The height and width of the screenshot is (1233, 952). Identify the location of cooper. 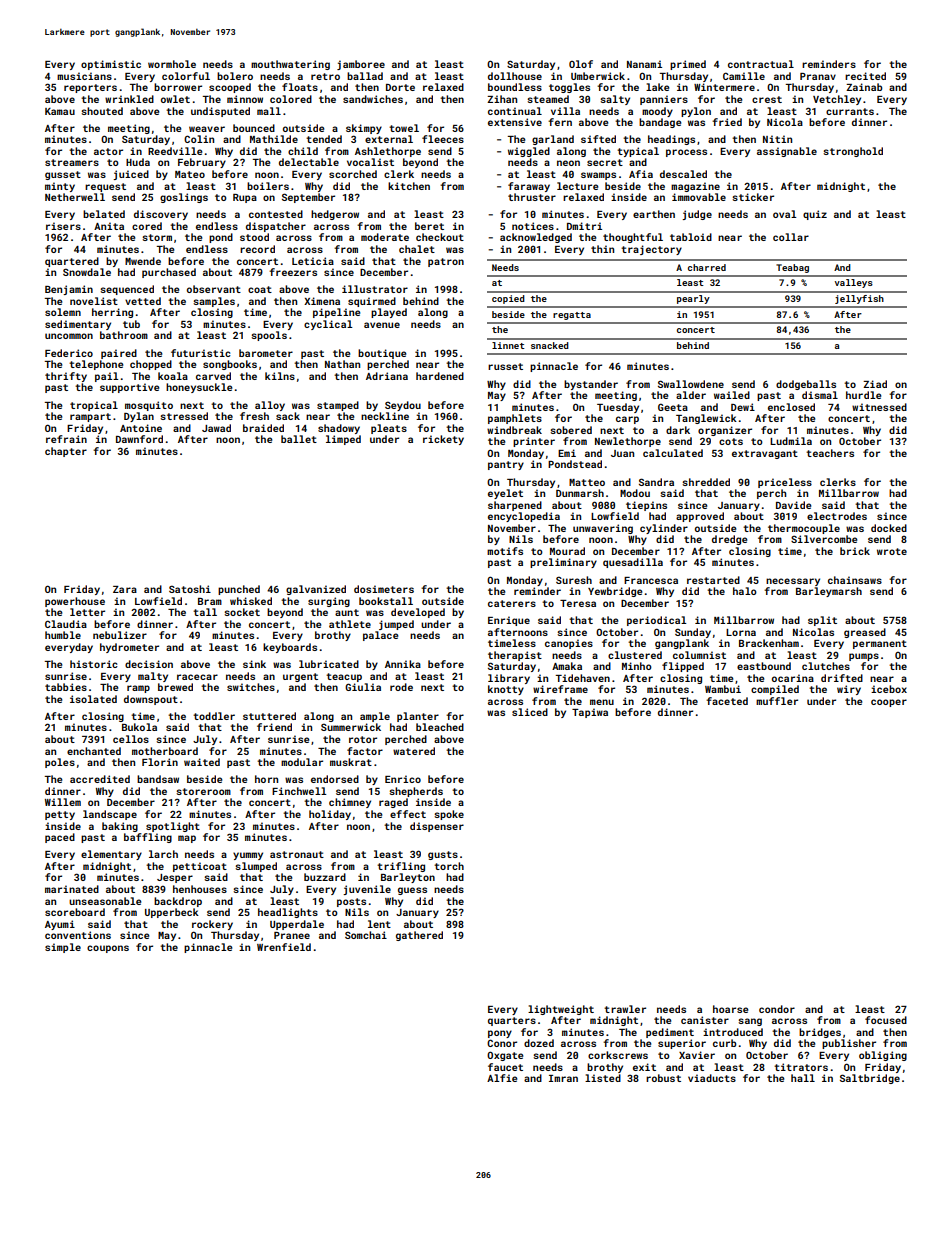
(889, 703).
